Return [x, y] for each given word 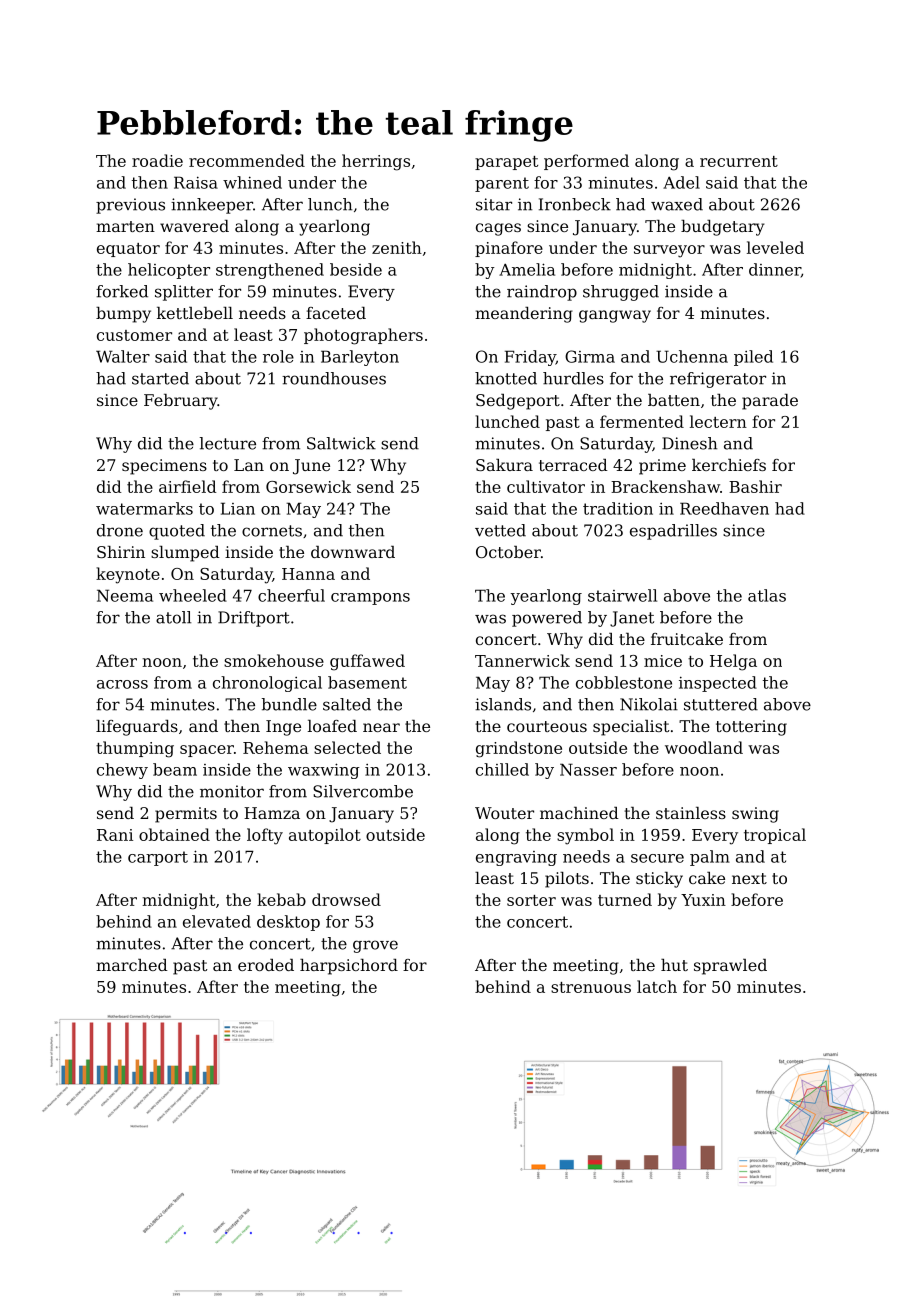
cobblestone [624, 682]
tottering [751, 728]
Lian [238, 508]
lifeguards [137, 728]
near [381, 727]
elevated [217, 921]
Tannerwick [522, 660]
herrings [376, 162]
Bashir [755, 486]
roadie [157, 160]
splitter [184, 293]
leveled [775, 247]
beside [356, 269]
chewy [122, 771]
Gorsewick [308, 486]
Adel [681, 182]
